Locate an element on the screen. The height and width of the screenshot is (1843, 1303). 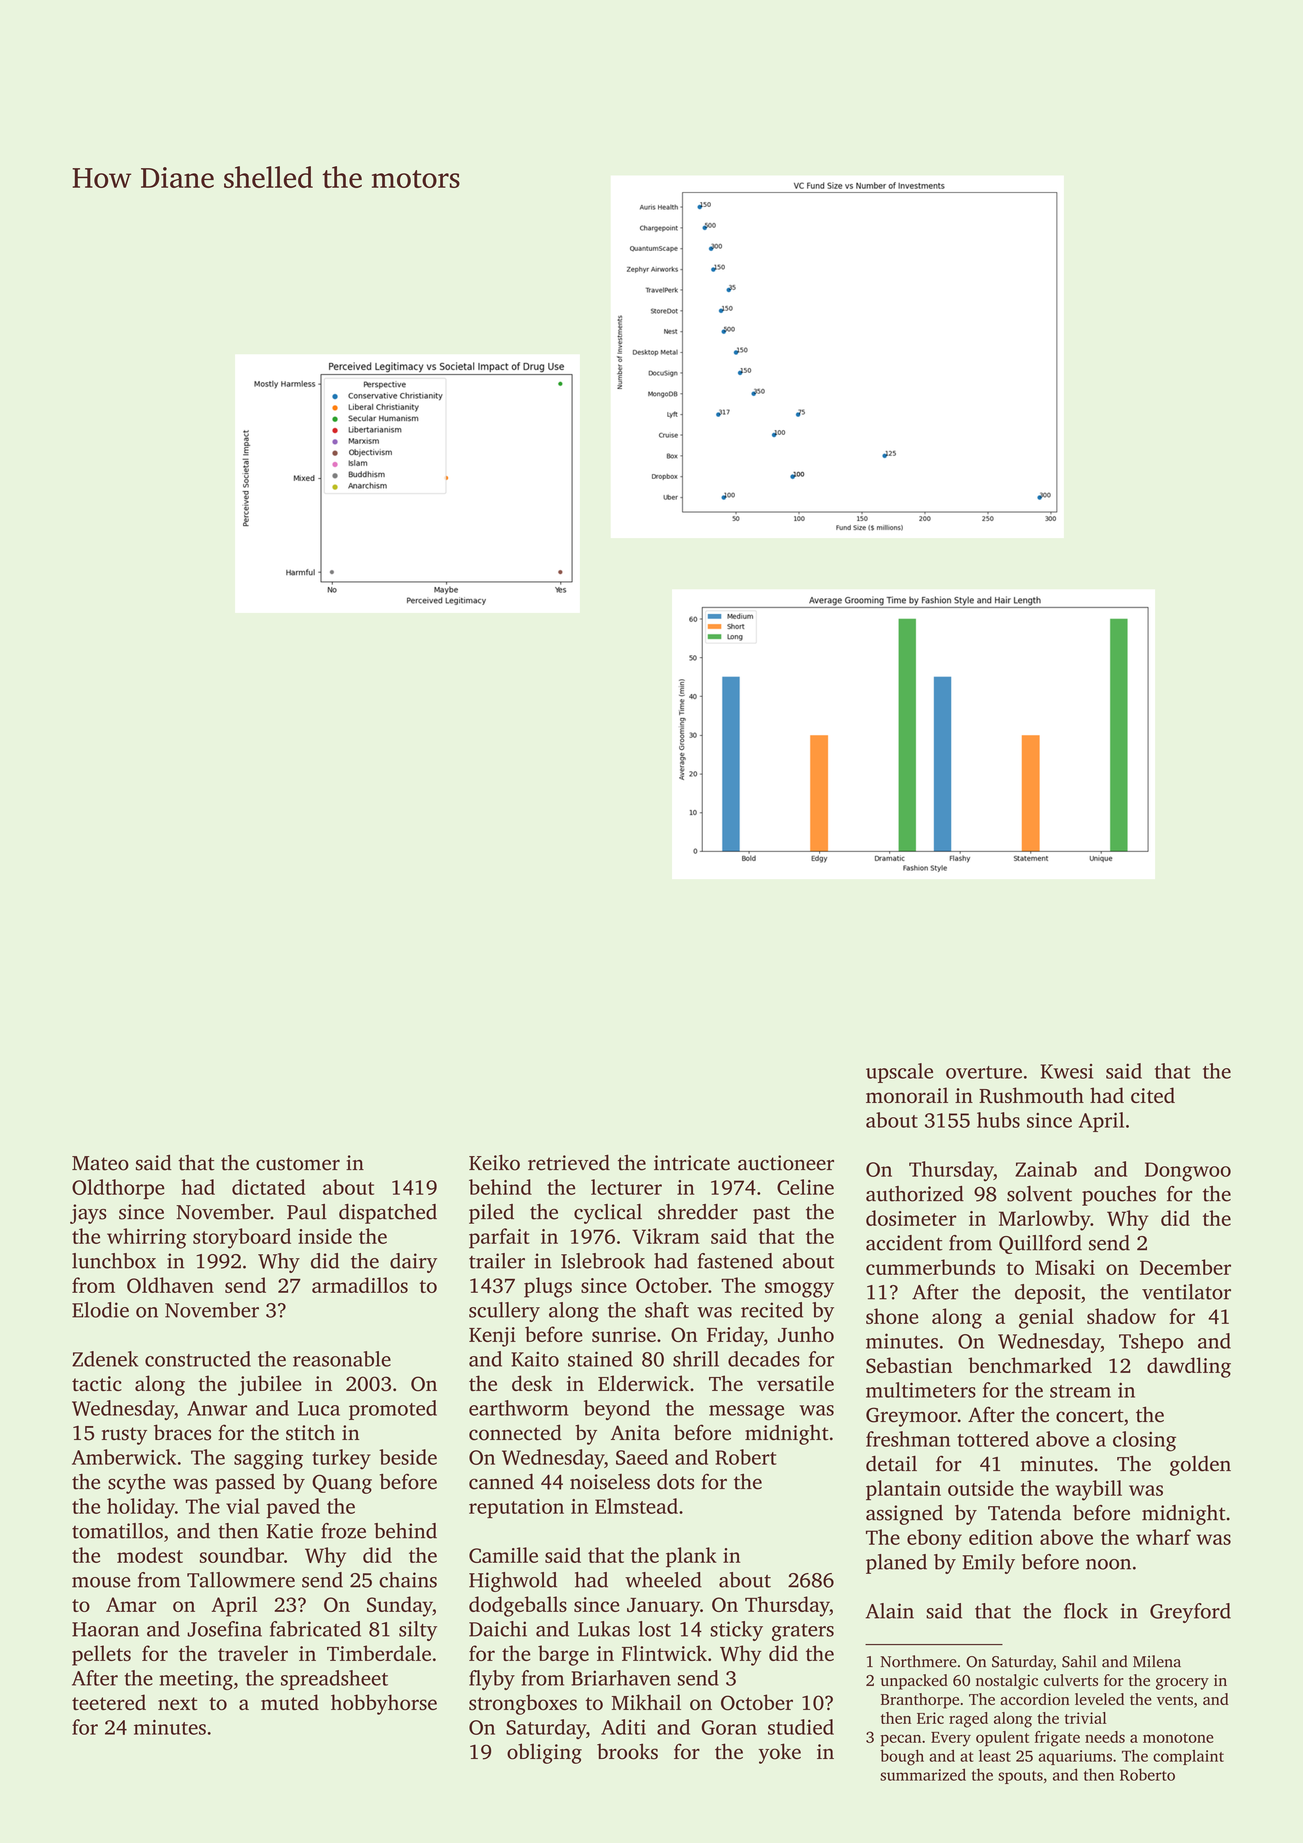
planed is located at coordinates (896, 1564).
